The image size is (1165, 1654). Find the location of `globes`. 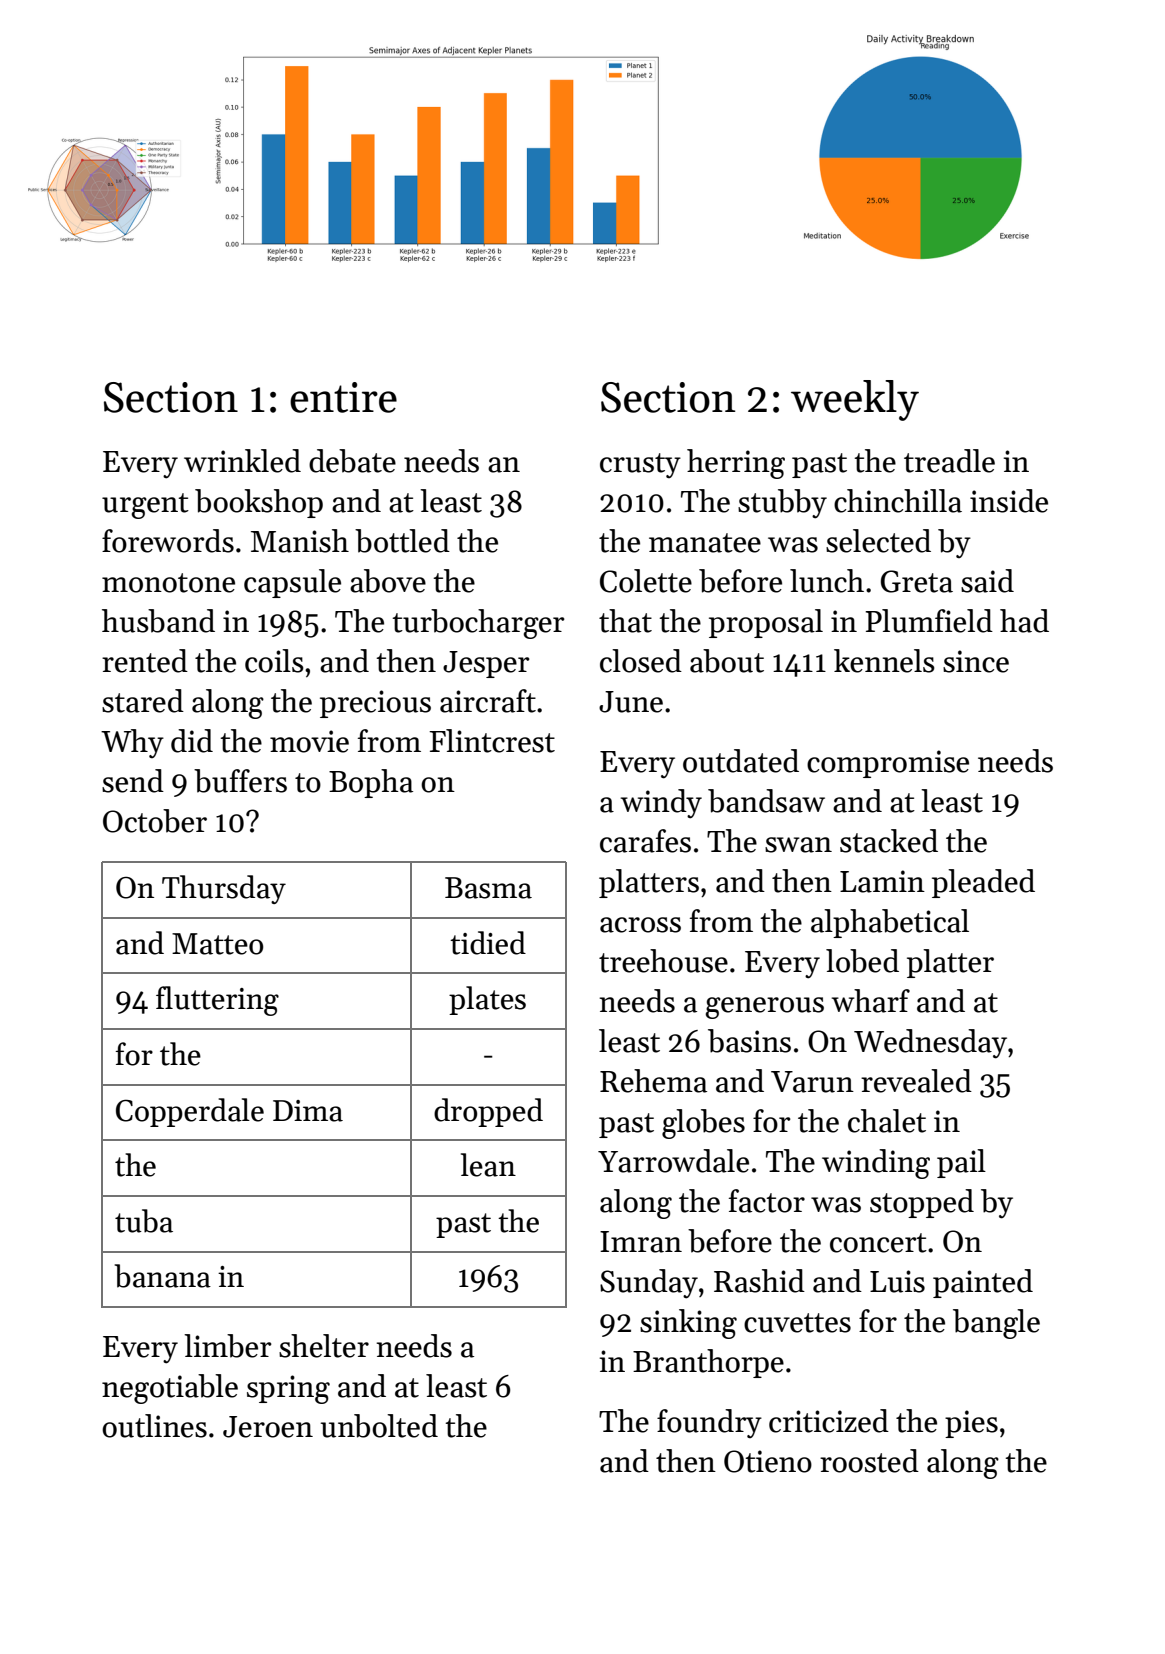

globes is located at coordinates (703, 1124).
